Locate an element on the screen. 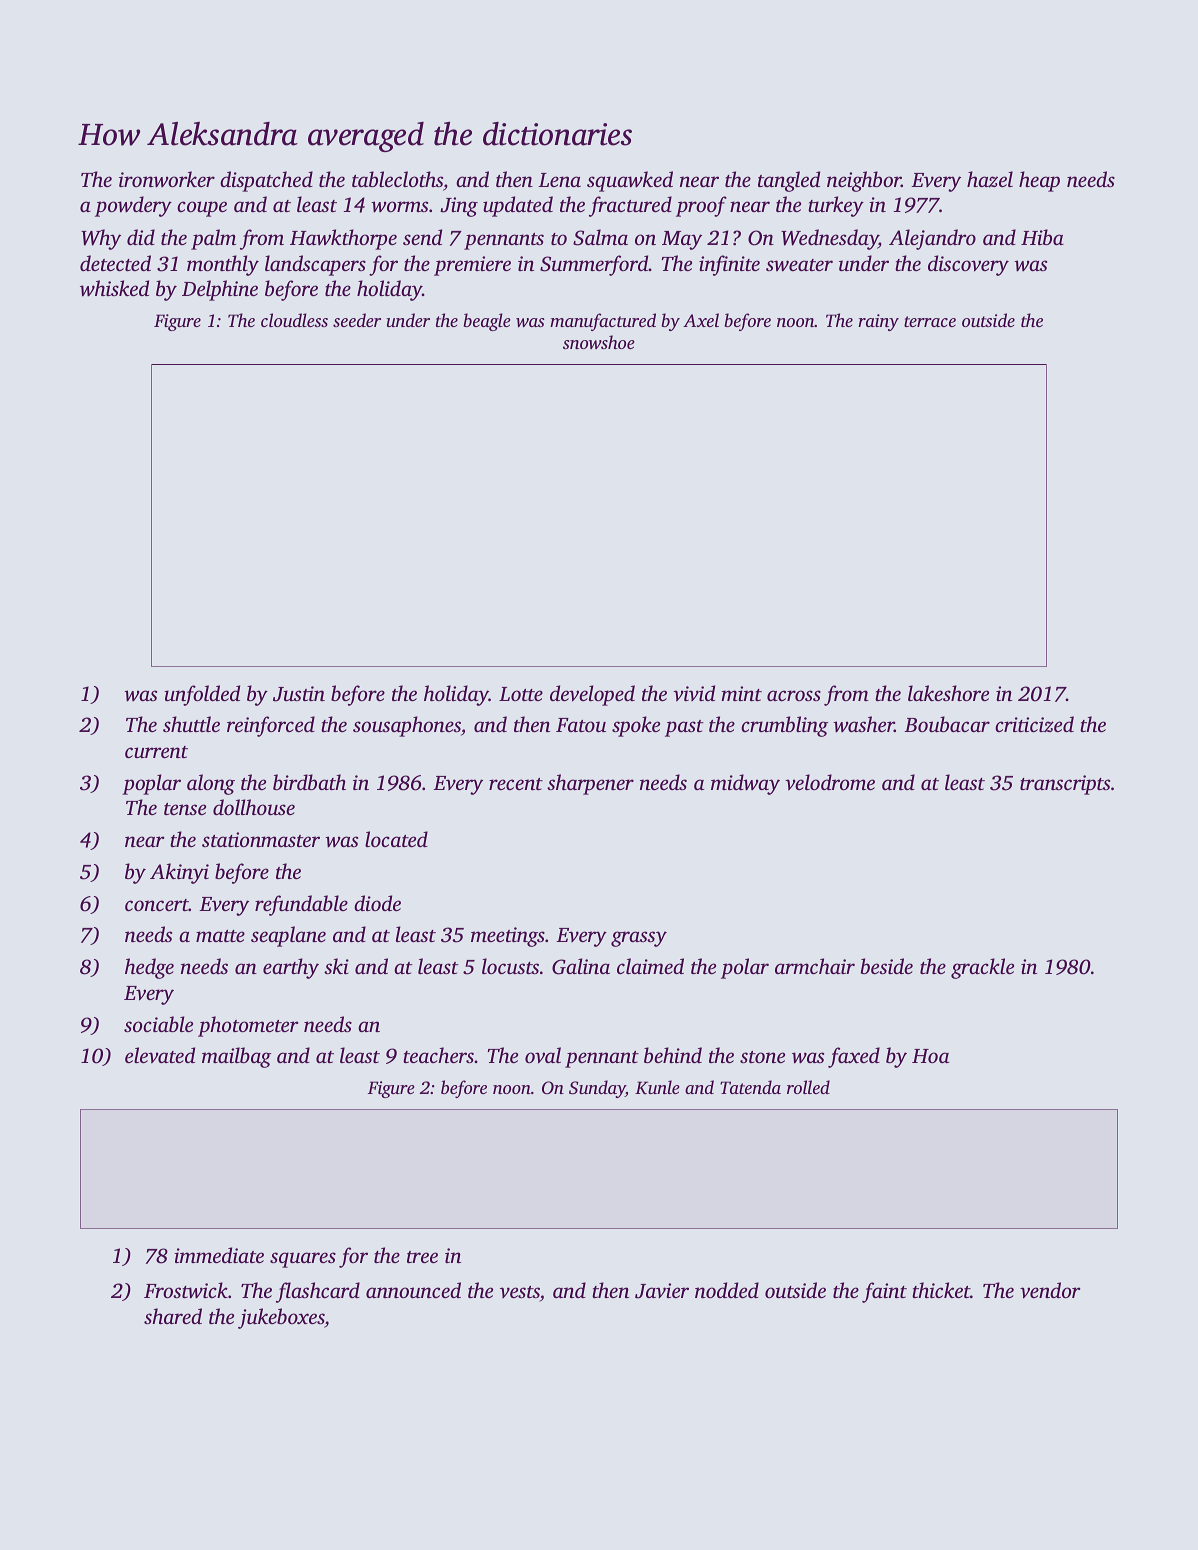  terrace is located at coordinates (930, 321).
